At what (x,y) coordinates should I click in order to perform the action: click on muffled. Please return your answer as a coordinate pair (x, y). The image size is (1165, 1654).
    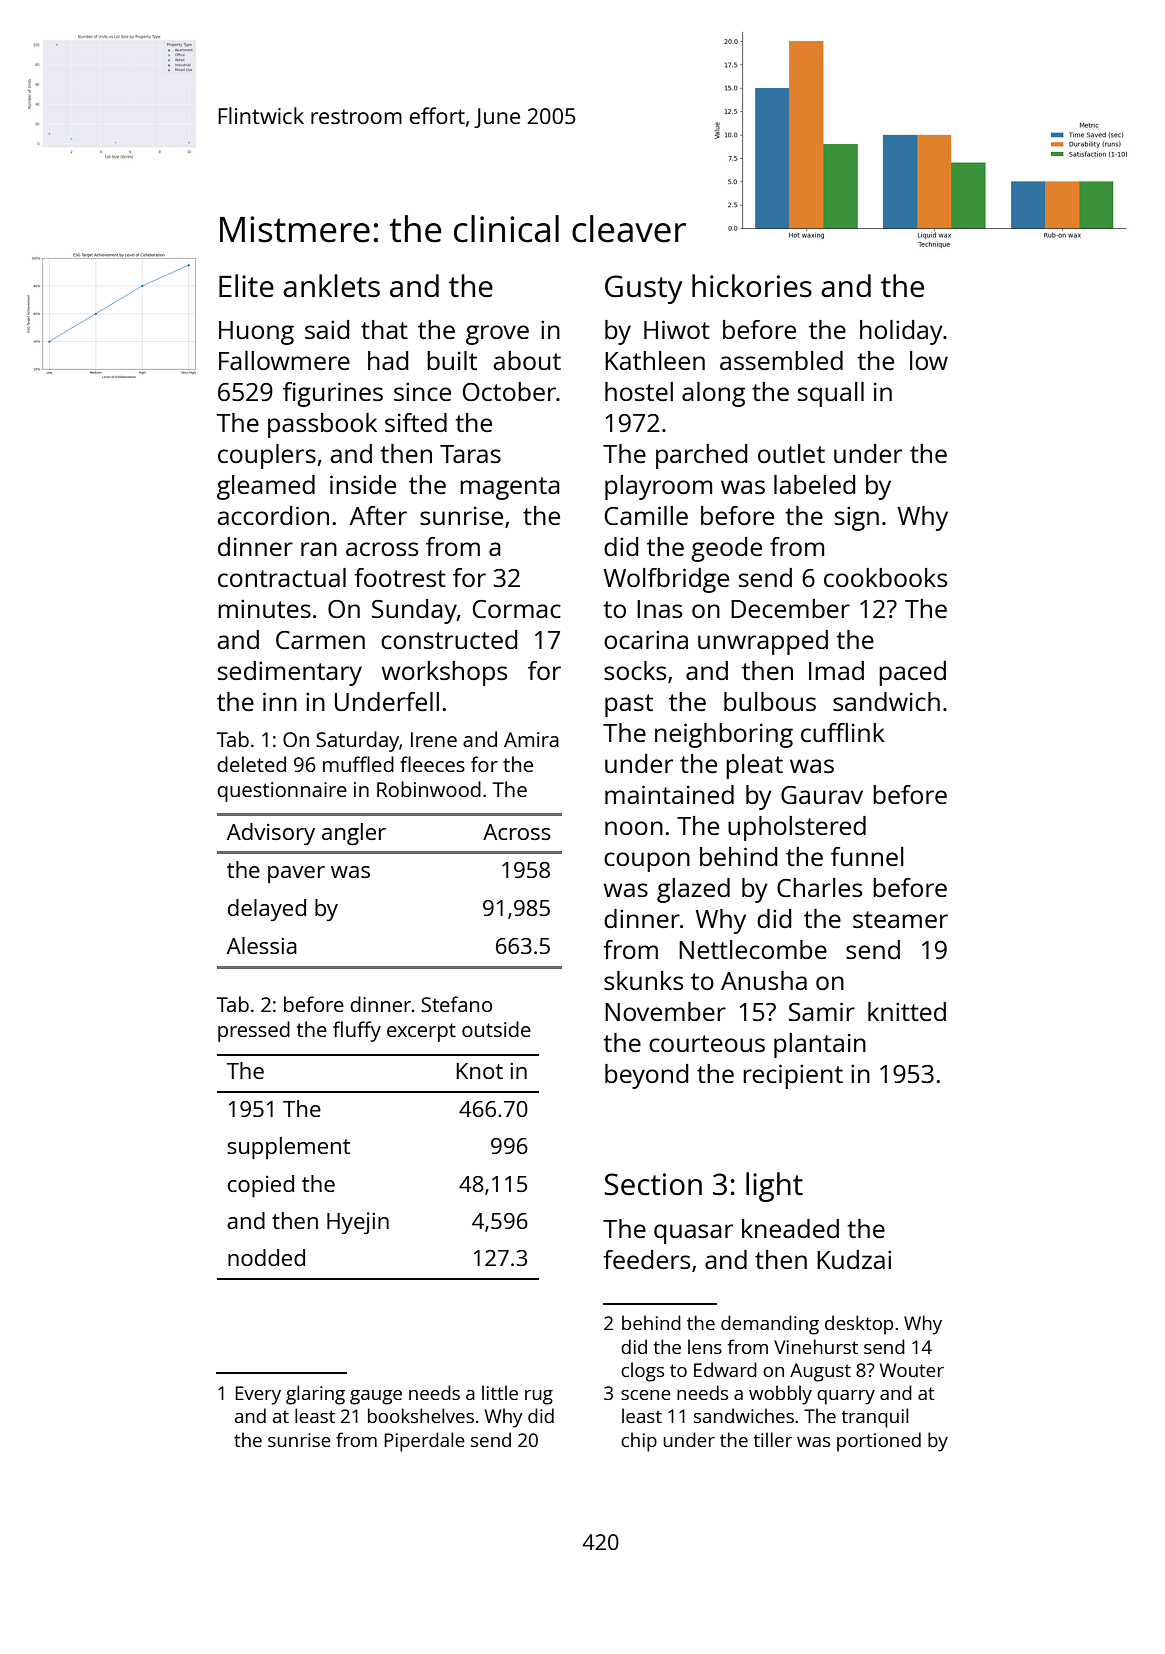
    Looking at the image, I should click on (358, 764).
